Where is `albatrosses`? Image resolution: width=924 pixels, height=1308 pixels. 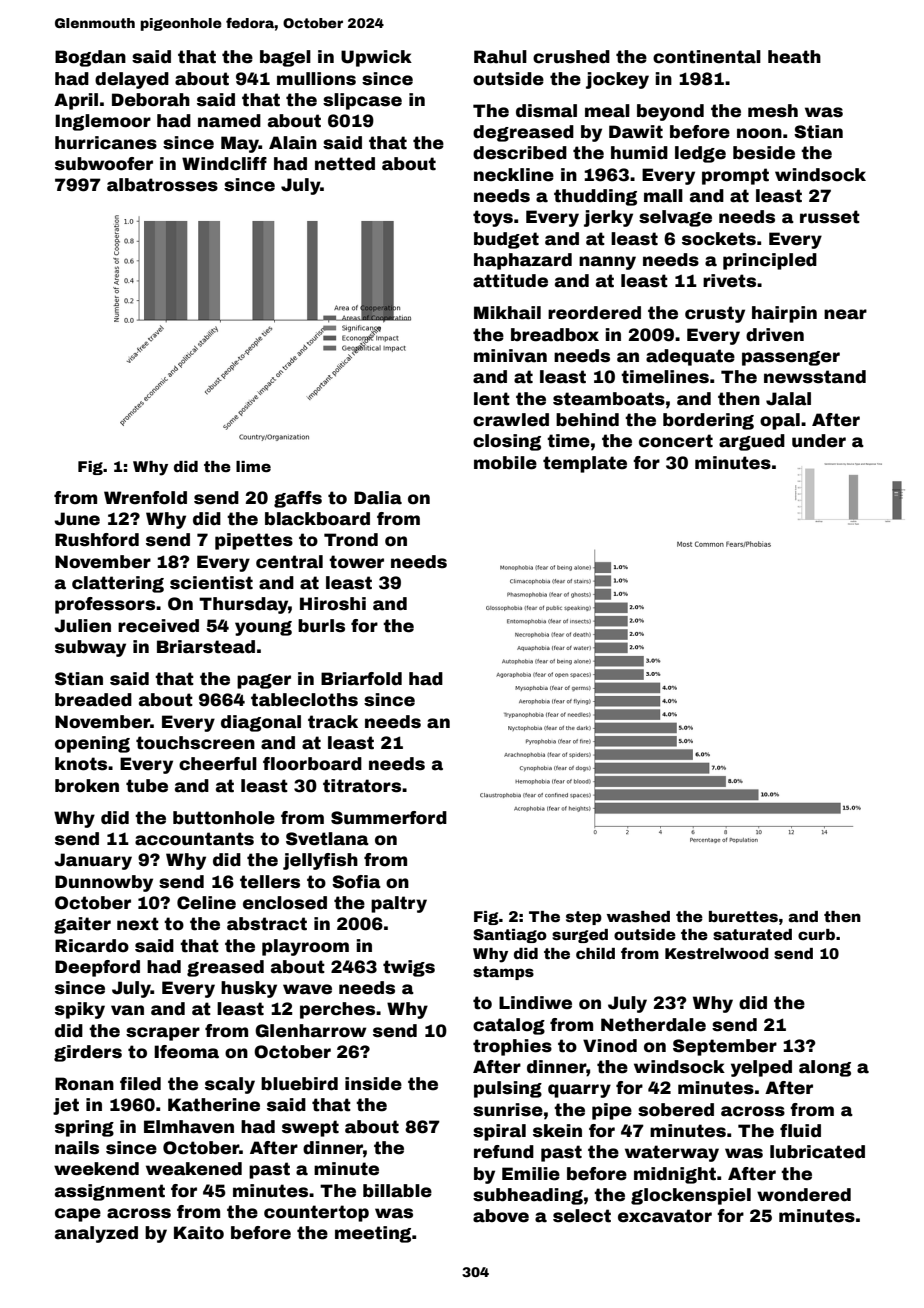
albatrosses is located at coordinates (162, 185).
